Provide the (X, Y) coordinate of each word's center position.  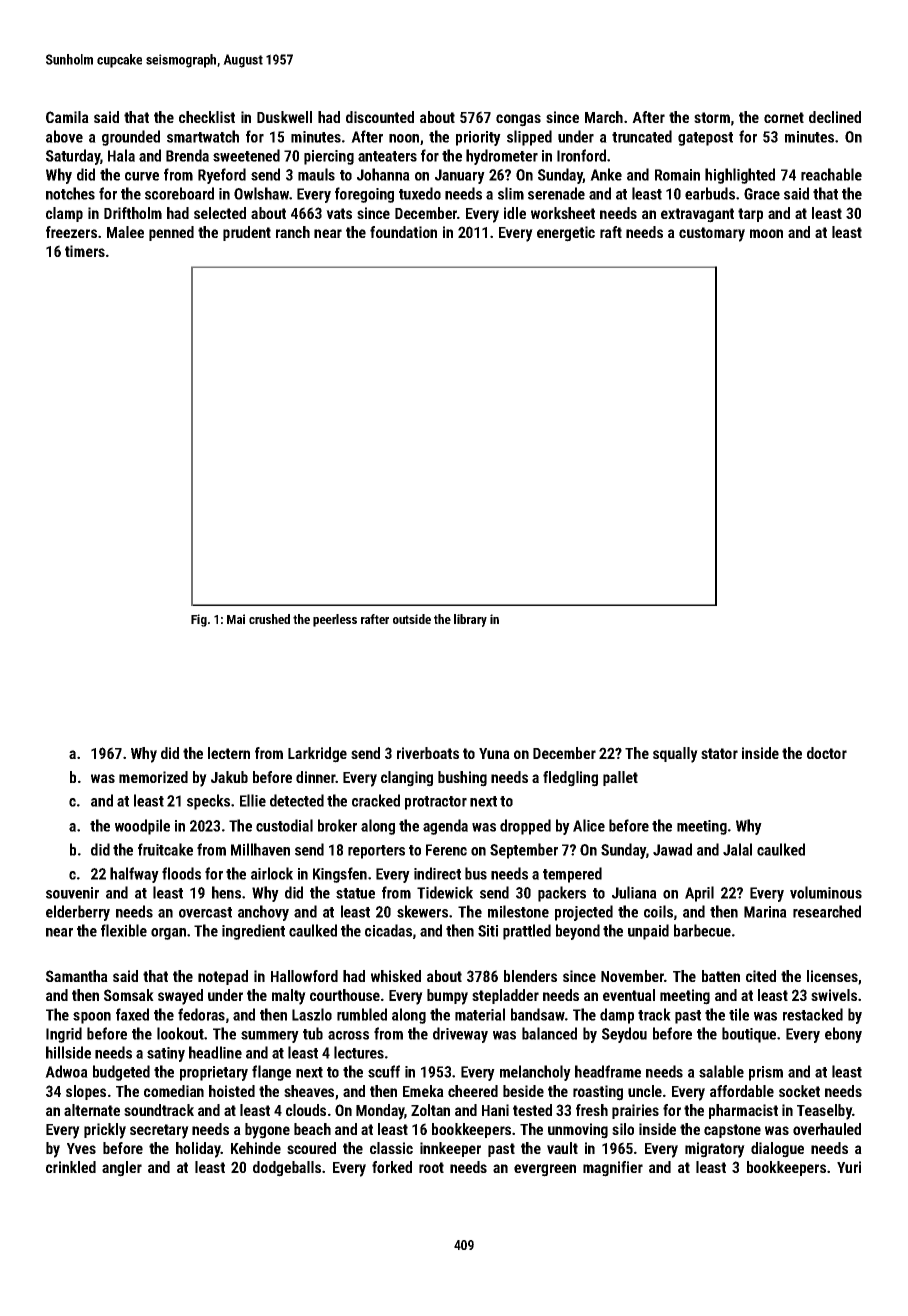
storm (712, 117)
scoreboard (179, 193)
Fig (199, 620)
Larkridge (317, 755)
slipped (529, 138)
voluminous (826, 892)
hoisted (232, 1091)
